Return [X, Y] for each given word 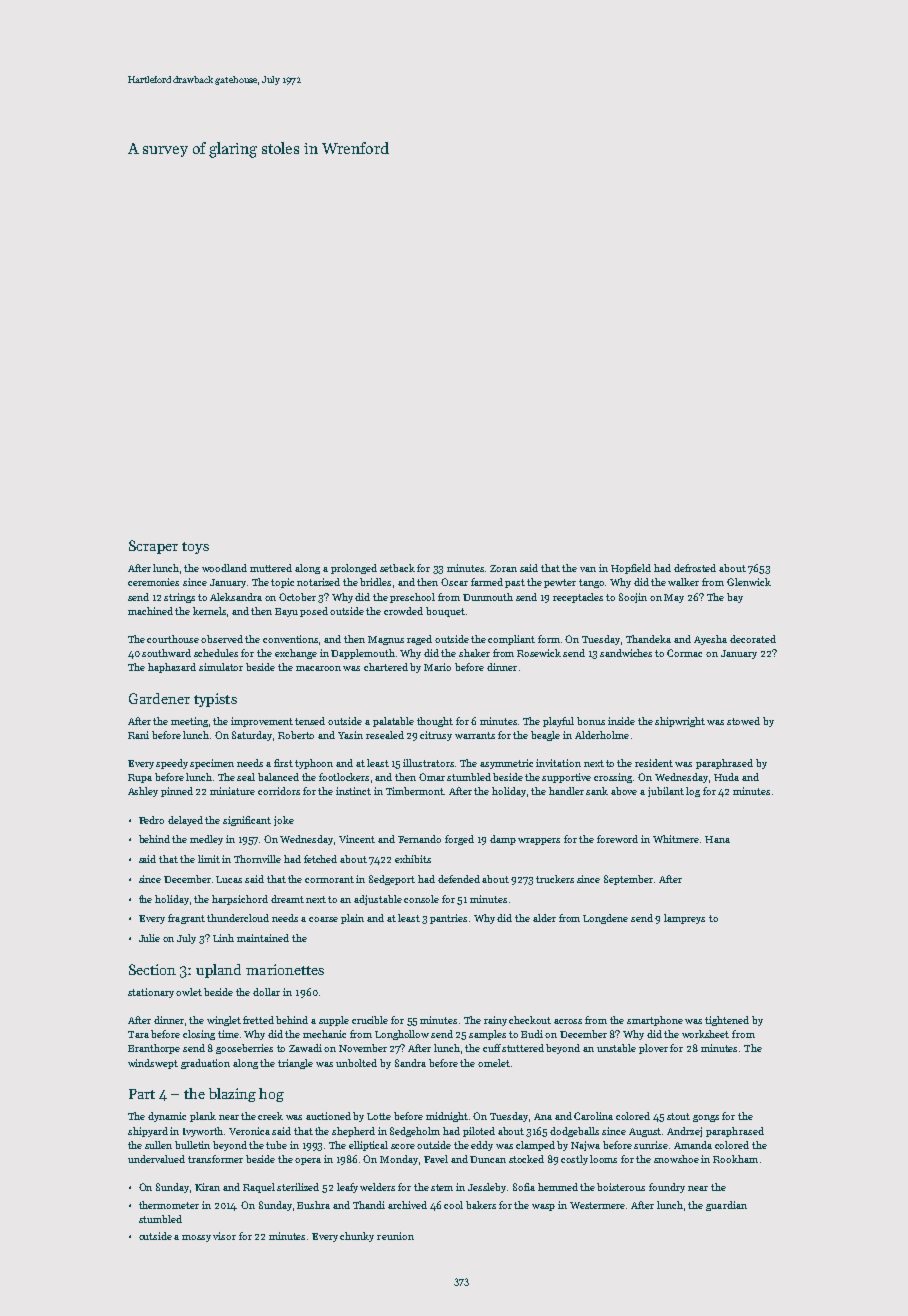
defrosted [695, 568]
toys [195, 548]
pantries [448, 919]
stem [442, 1187]
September [628, 880]
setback [397, 568]
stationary [151, 993]
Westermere [598, 1205]
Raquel [259, 1188]
